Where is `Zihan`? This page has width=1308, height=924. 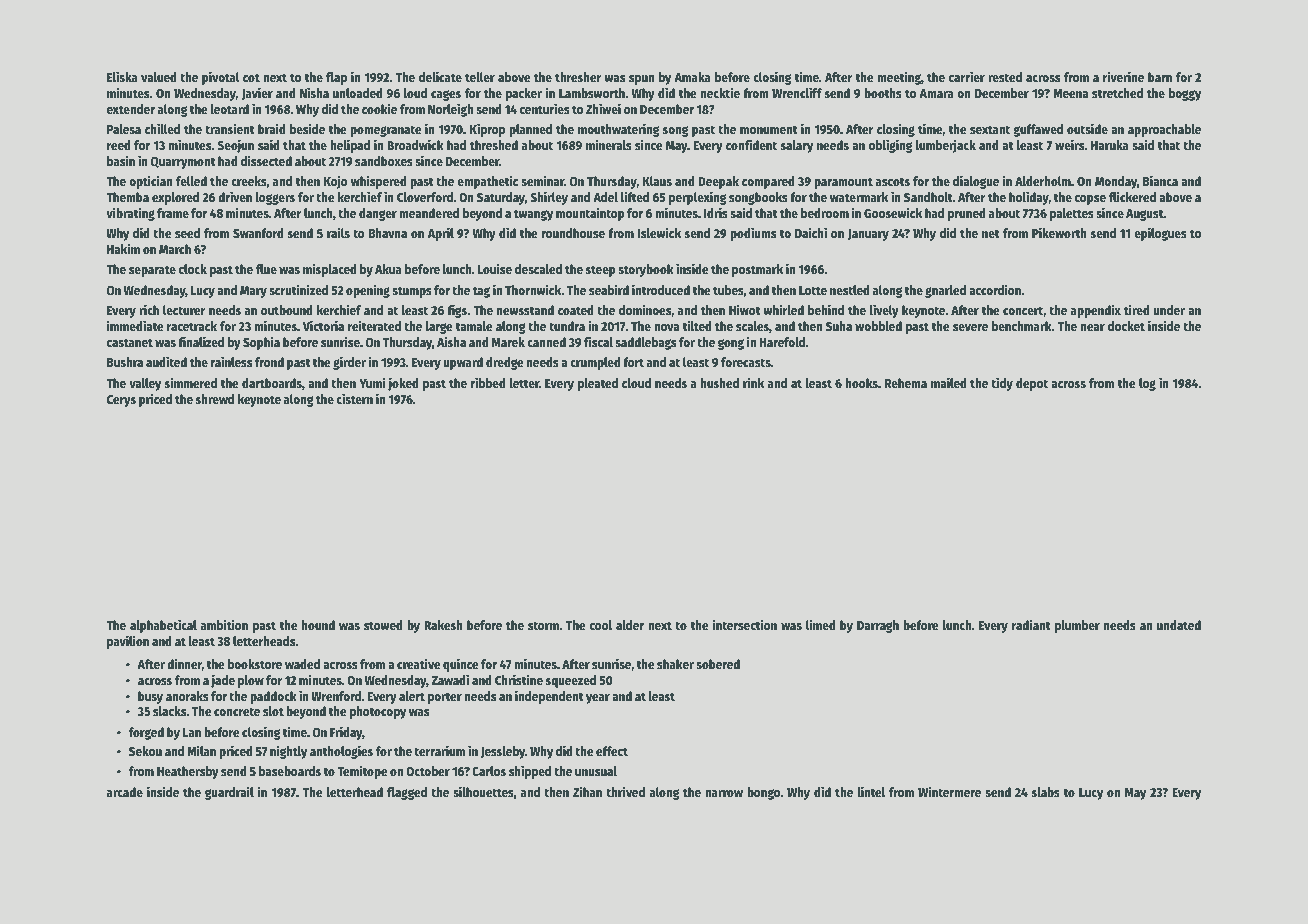 Zihan is located at coordinates (587, 791).
